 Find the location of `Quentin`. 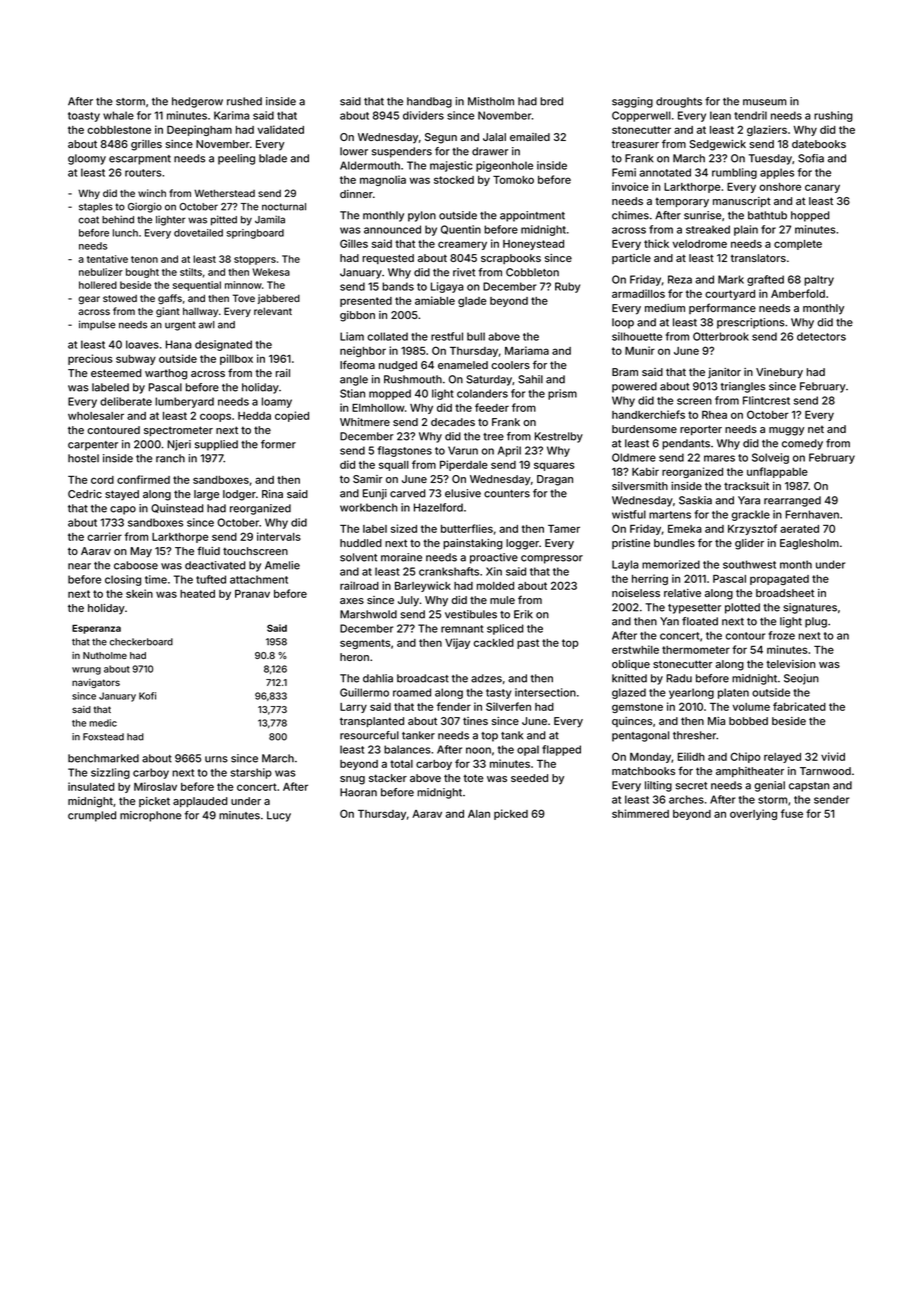

Quentin is located at coordinates (461, 229).
